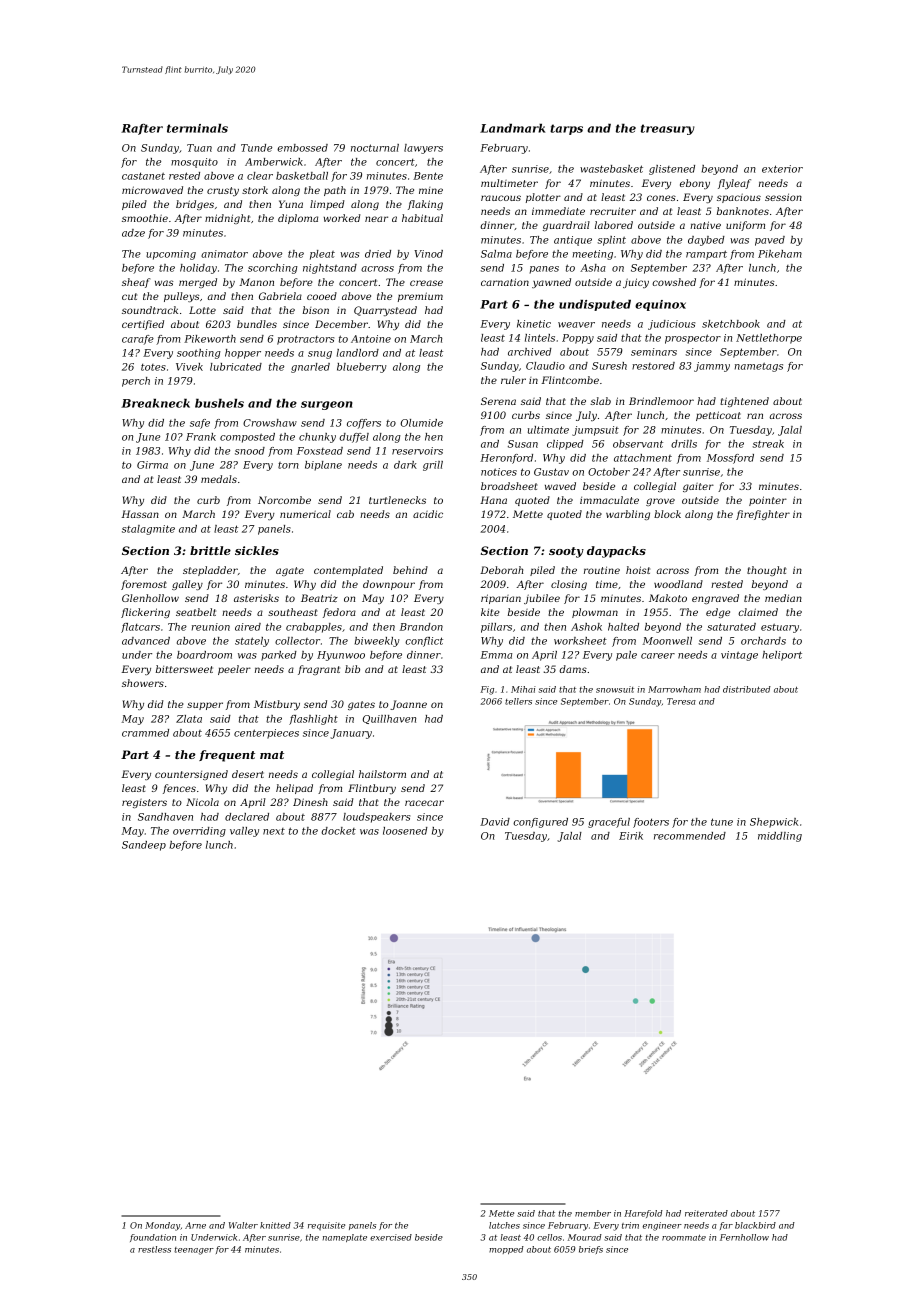 The height and width of the screenshot is (1308, 924). What do you see at coordinates (154, 1249) in the screenshot?
I see `restless` at bounding box center [154, 1249].
